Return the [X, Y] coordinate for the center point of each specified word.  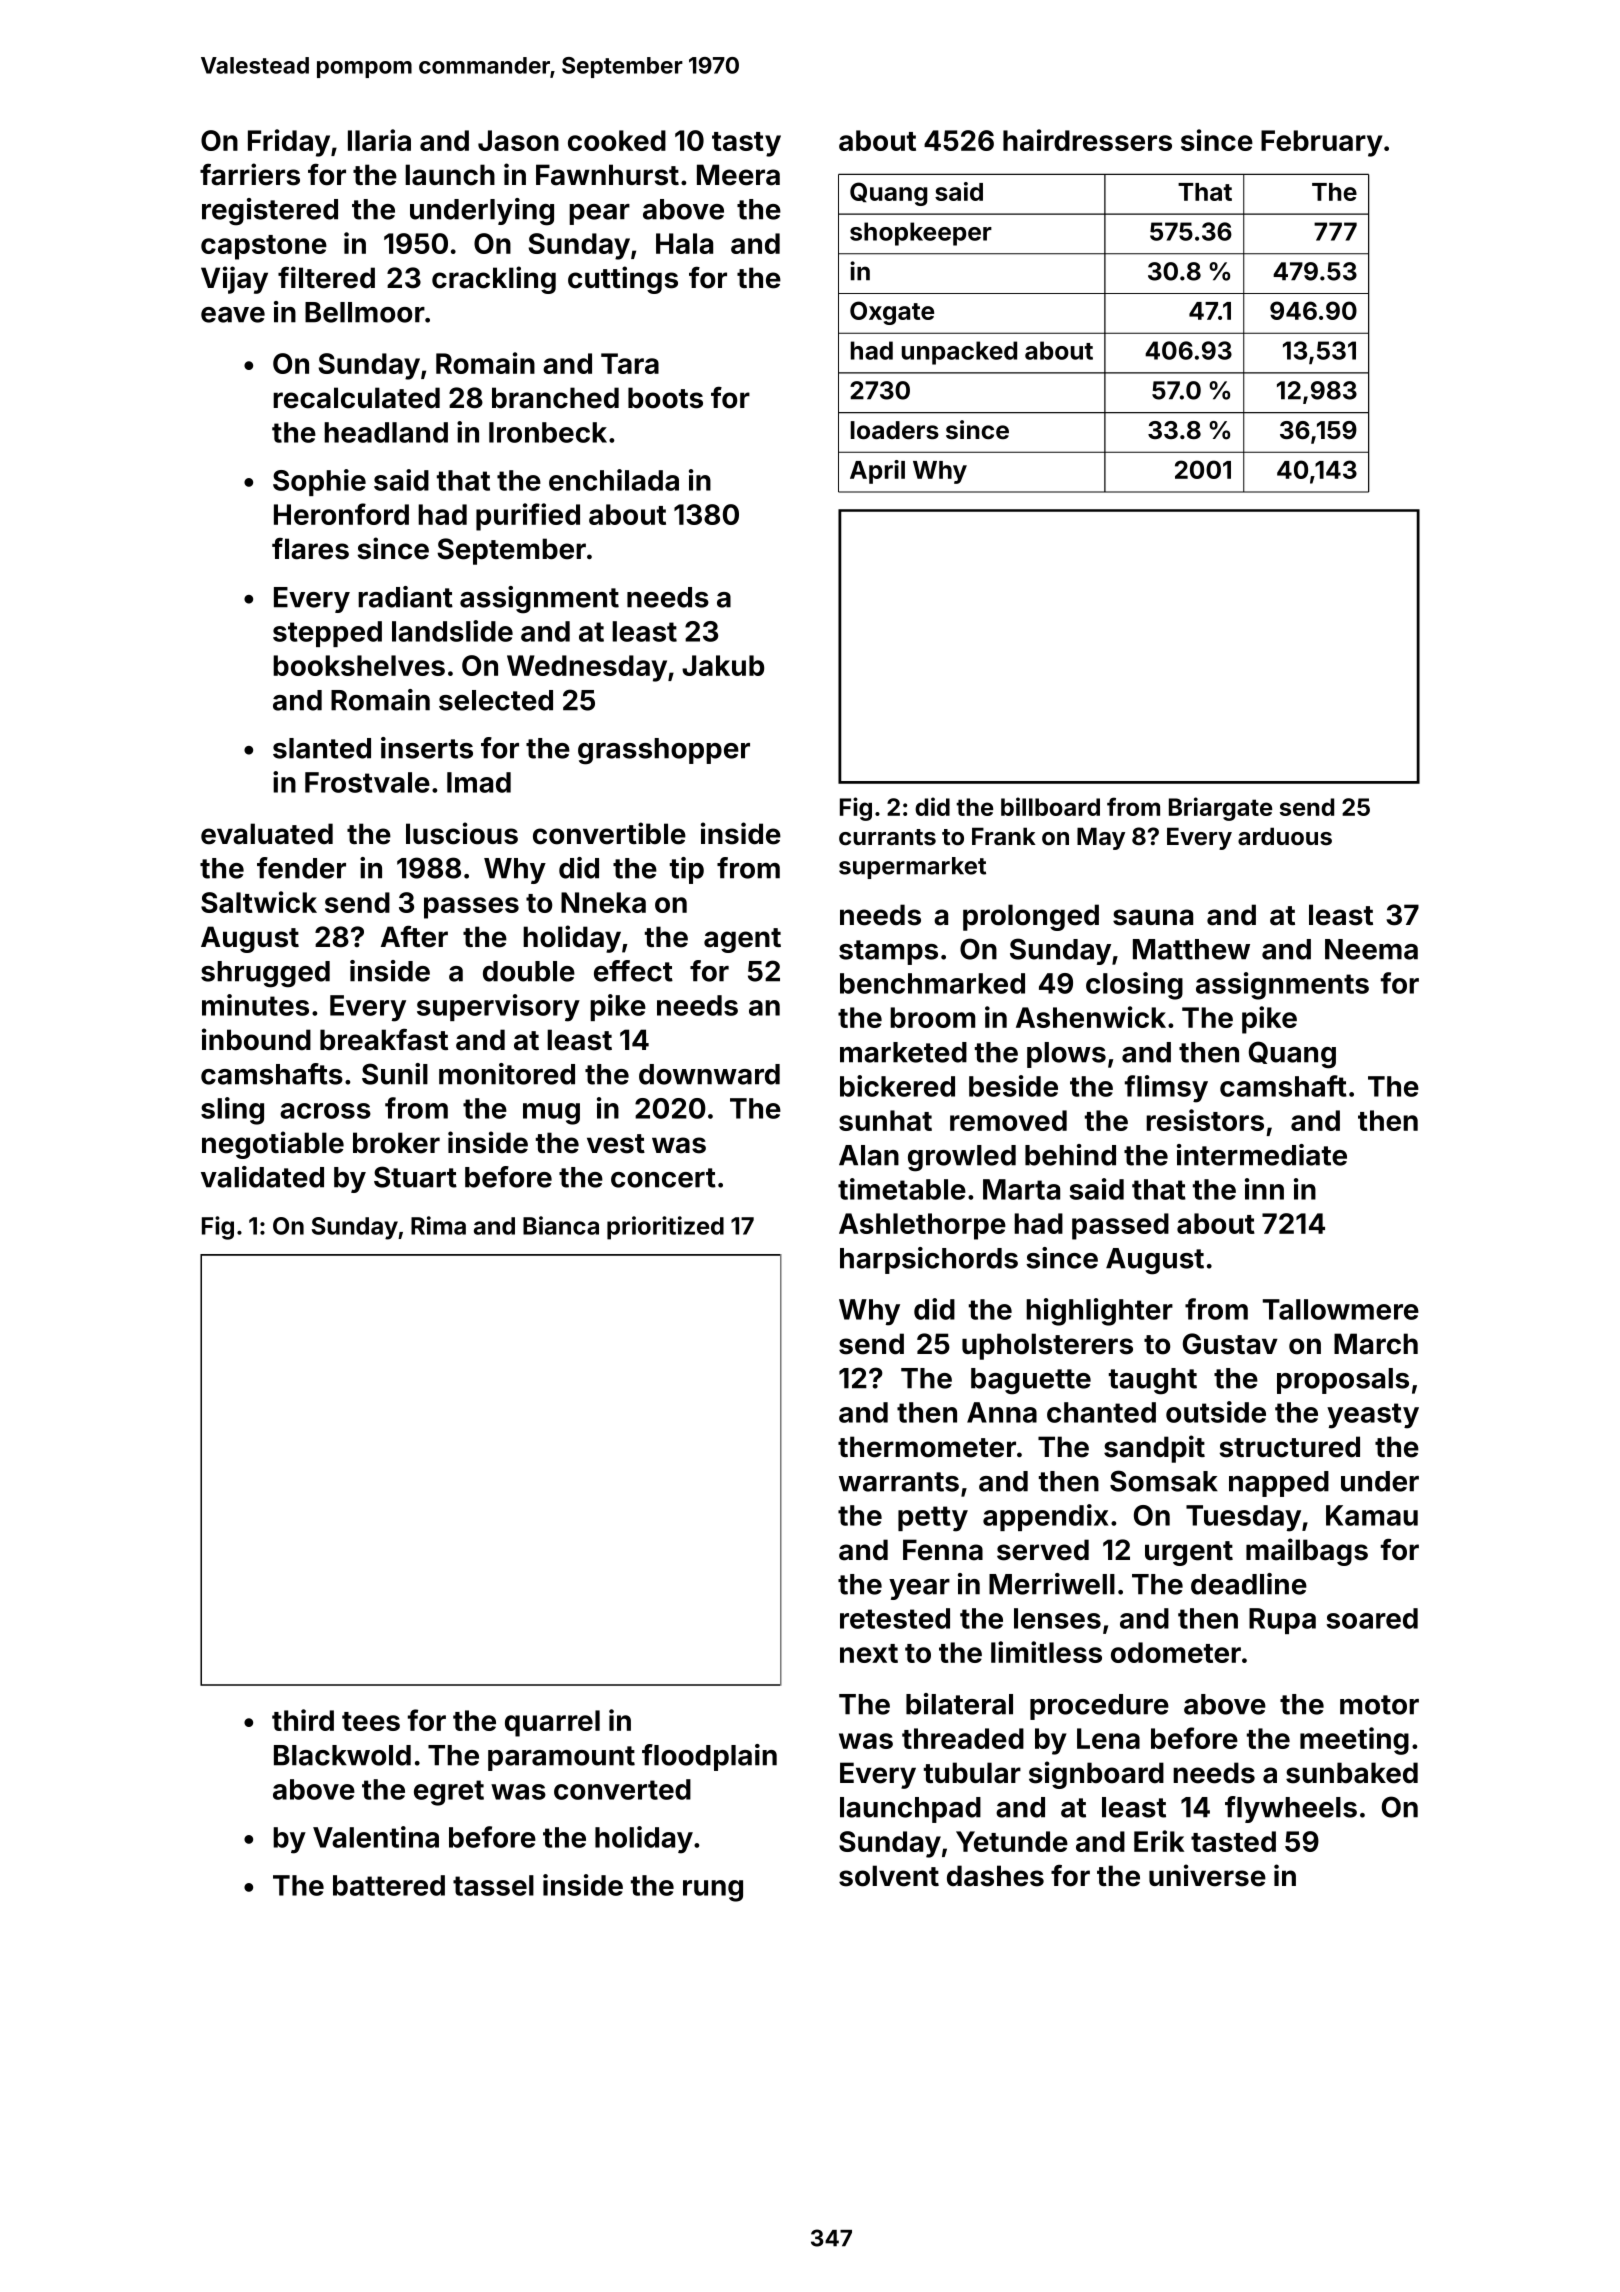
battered [389, 1885]
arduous [1285, 836]
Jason [518, 140]
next [869, 1653]
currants [887, 837]
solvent [889, 1876]
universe [1207, 1875]
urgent [1189, 1553]
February [1322, 143]
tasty [746, 144]
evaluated [267, 834]
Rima [438, 1225]
